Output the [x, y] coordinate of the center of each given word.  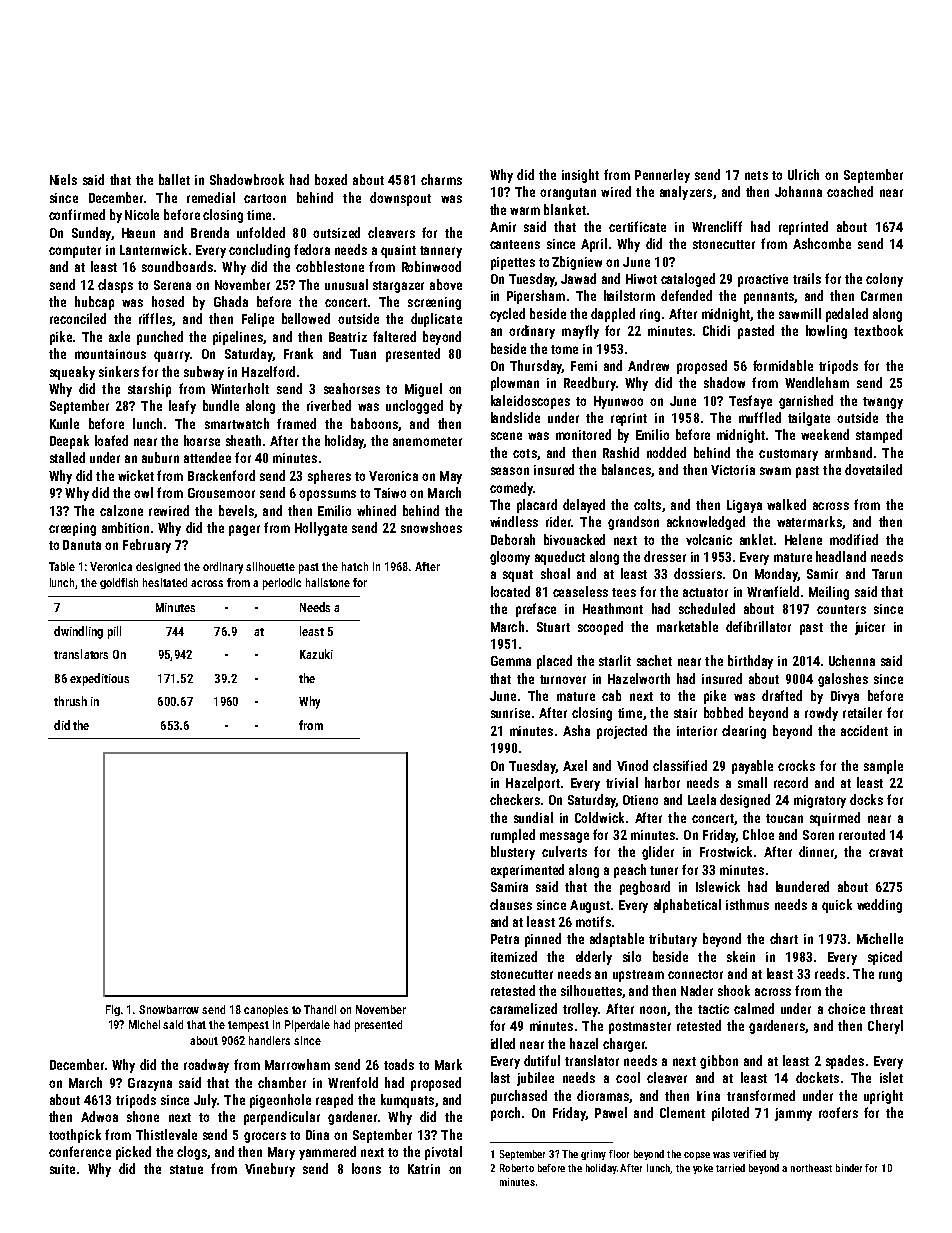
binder [849, 1168]
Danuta [82, 545]
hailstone [328, 582]
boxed [331, 179]
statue [186, 1169]
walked [786, 504]
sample [883, 767]
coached [850, 191]
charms [441, 179]
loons [366, 1168]
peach [630, 871]
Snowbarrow [169, 1009]
